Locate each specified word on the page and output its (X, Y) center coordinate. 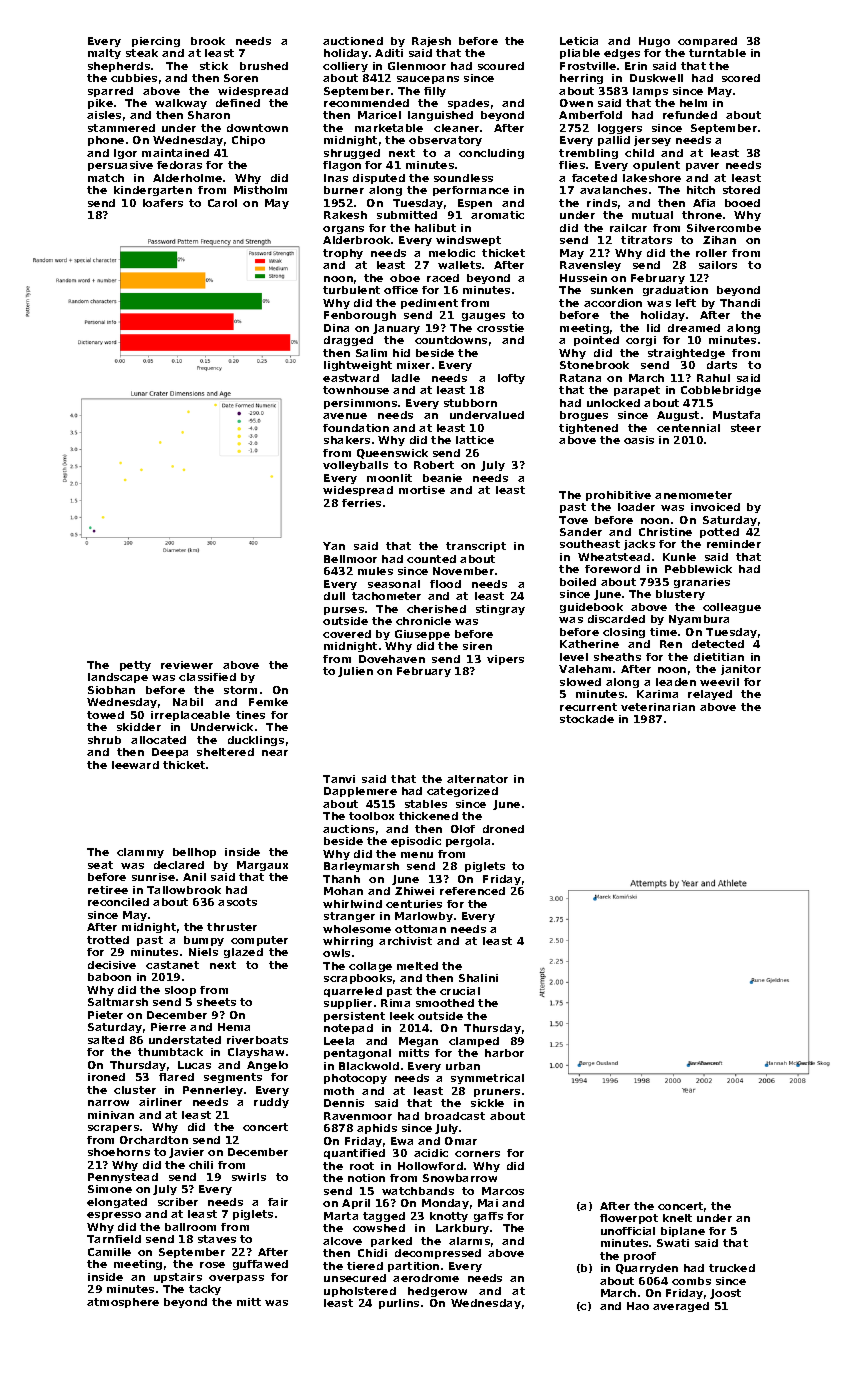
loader (636, 507)
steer (746, 428)
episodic (416, 842)
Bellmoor (350, 559)
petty (135, 666)
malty (104, 54)
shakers (347, 440)
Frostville (588, 66)
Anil (194, 877)
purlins (399, 1304)
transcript (476, 547)
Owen (576, 103)
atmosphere (123, 1303)
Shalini (478, 978)
